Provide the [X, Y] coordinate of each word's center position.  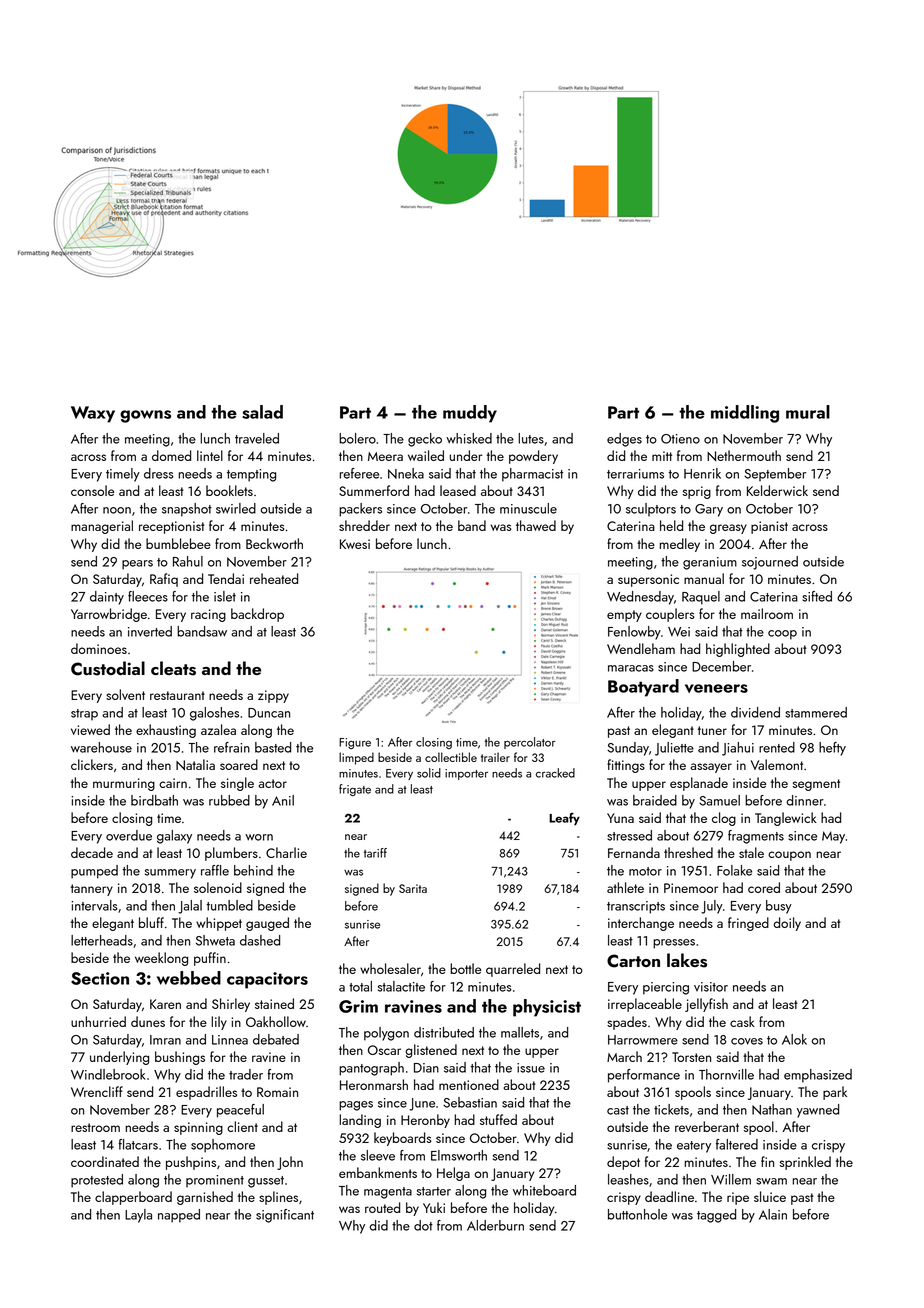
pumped [94, 872]
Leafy [564, 819]
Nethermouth [744, 455]
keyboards [403, 1139]
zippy [273, 696]
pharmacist [532, 475]
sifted [817, 596]
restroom [95, 1127]
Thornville [726, 1074]
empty [624, 616]
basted [273, 747]
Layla [138, 1216]
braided [655, 800]
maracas [631, 668]
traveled [257, 438]
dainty [107, 598]
